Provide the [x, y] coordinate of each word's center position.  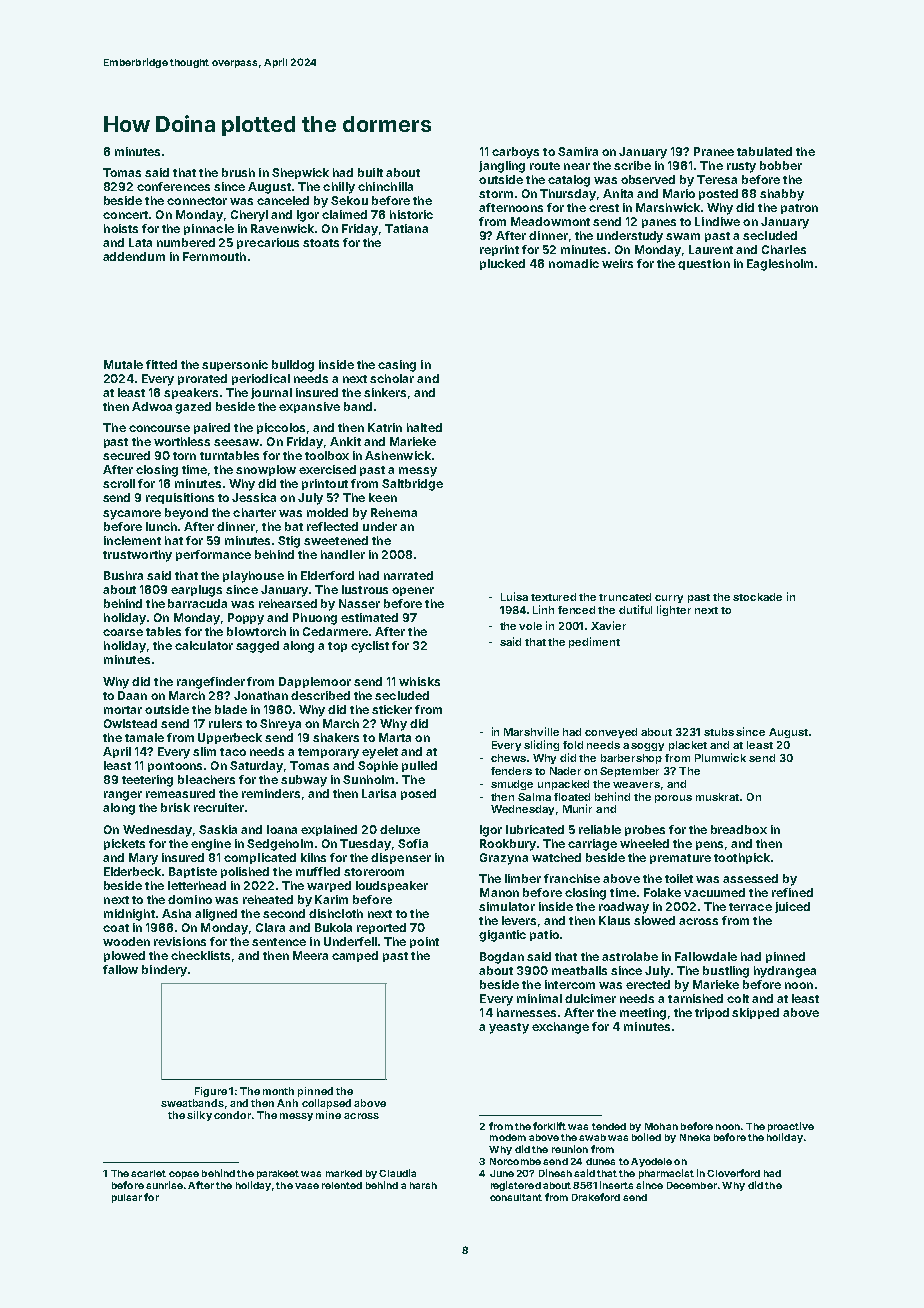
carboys [515, 153]
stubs [719, 732]
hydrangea [785, 972]
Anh [287, 1103]
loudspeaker [392, 886]
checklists [200, 955]
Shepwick [300, 173]
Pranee [714, 151]
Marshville [531, 731]
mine [328, 1115]
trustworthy [137, 556]
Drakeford [596, 1197]
